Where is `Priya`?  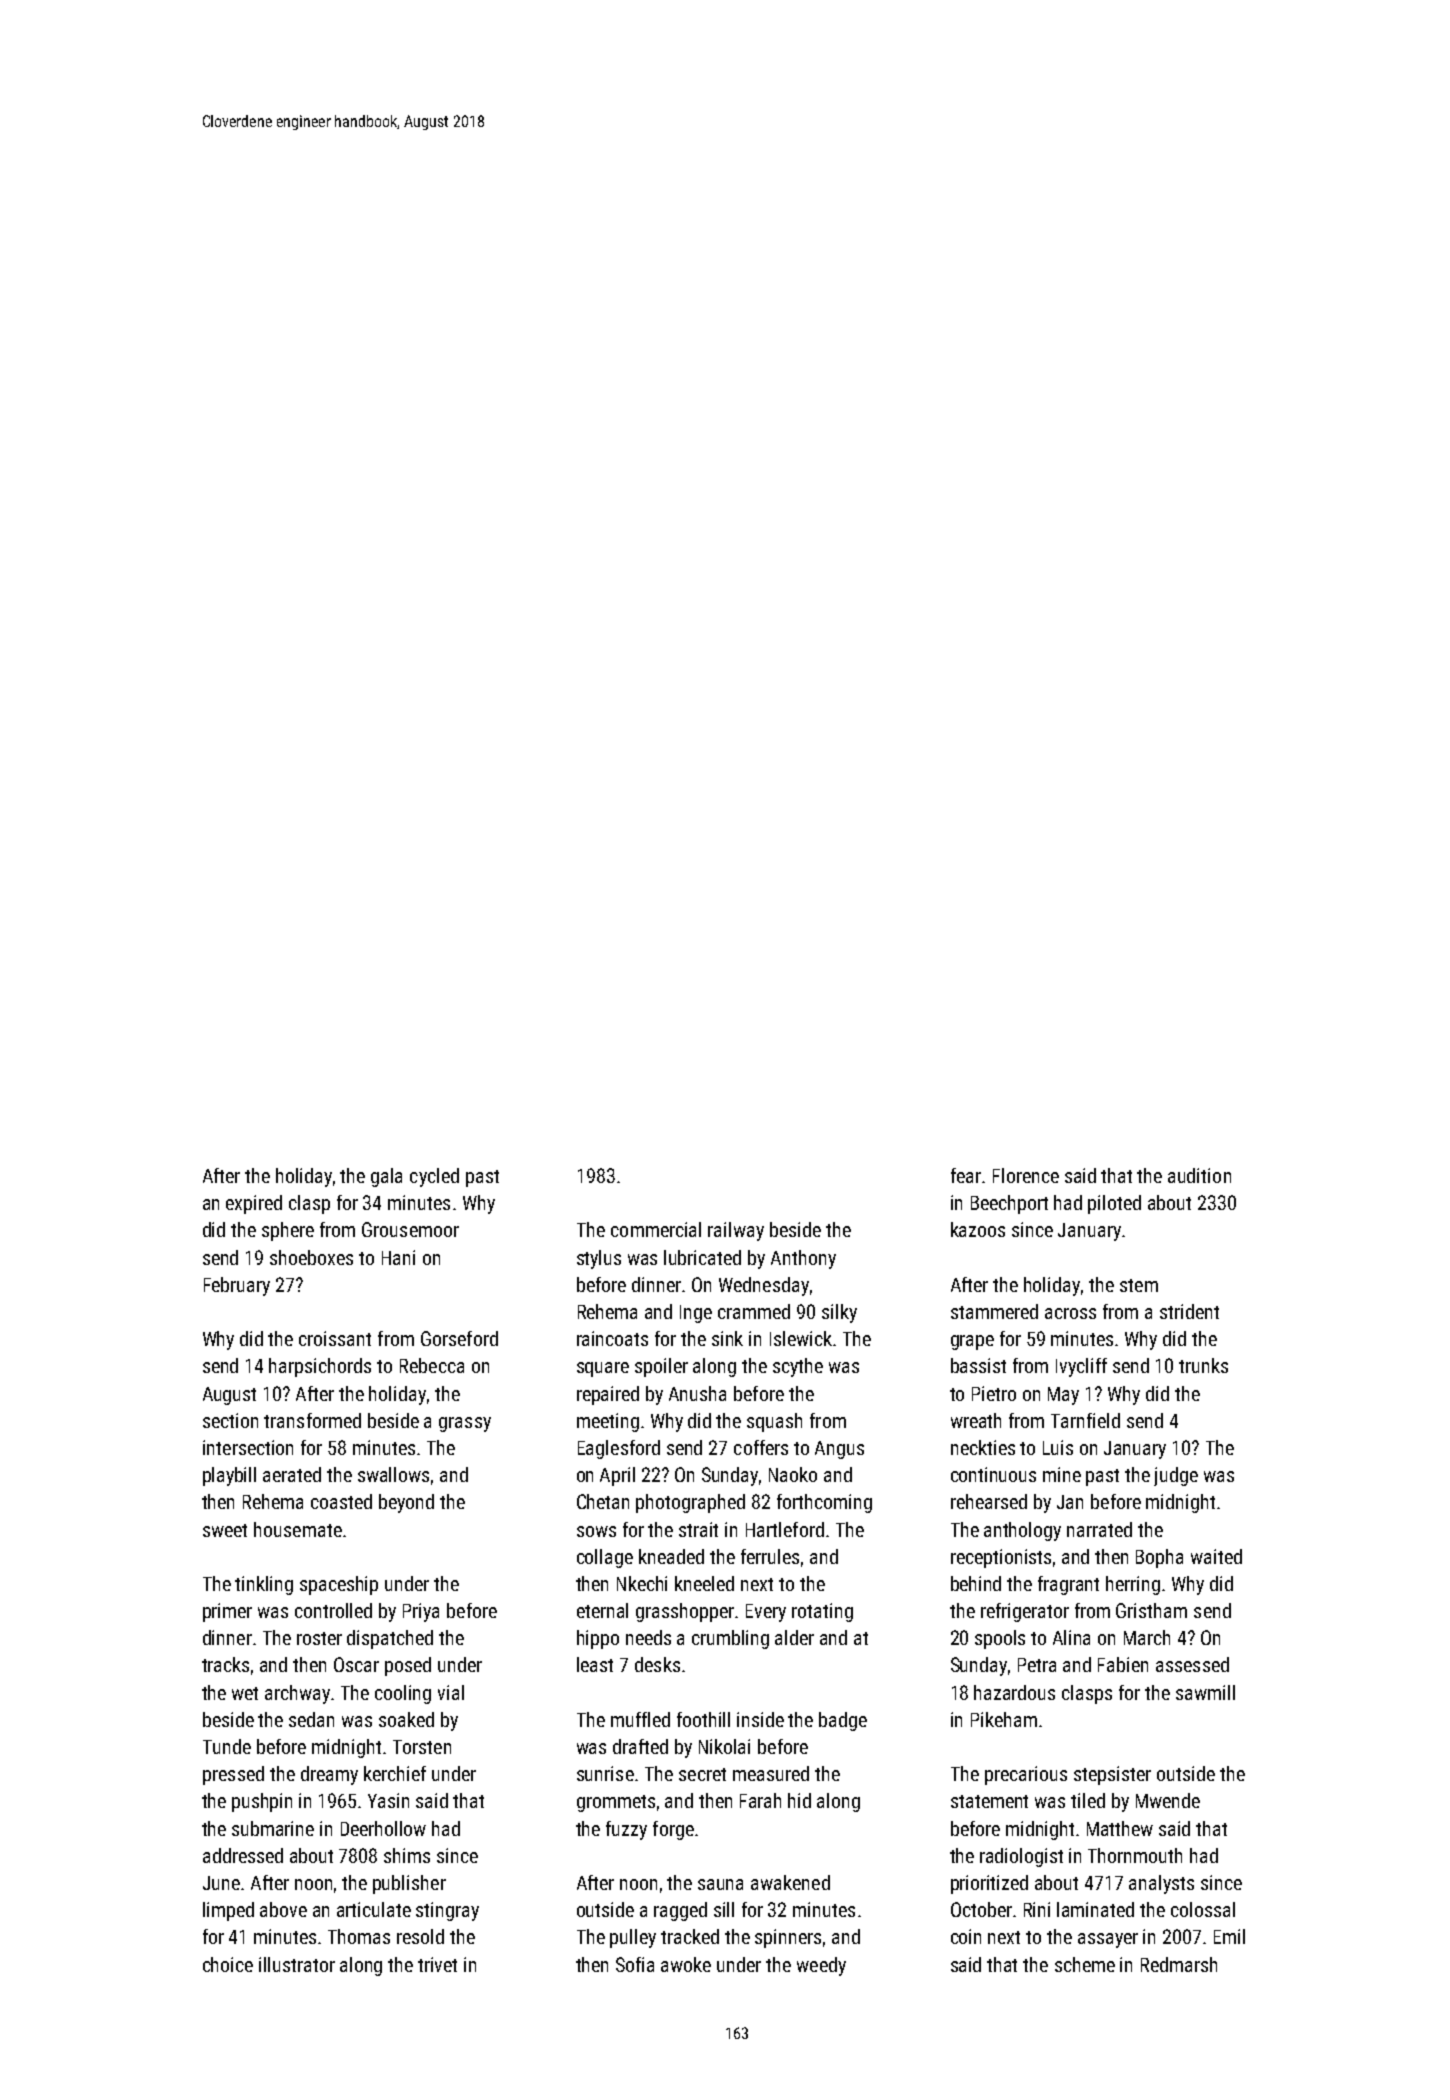
Priya is located at coordinates (421, 1612).
